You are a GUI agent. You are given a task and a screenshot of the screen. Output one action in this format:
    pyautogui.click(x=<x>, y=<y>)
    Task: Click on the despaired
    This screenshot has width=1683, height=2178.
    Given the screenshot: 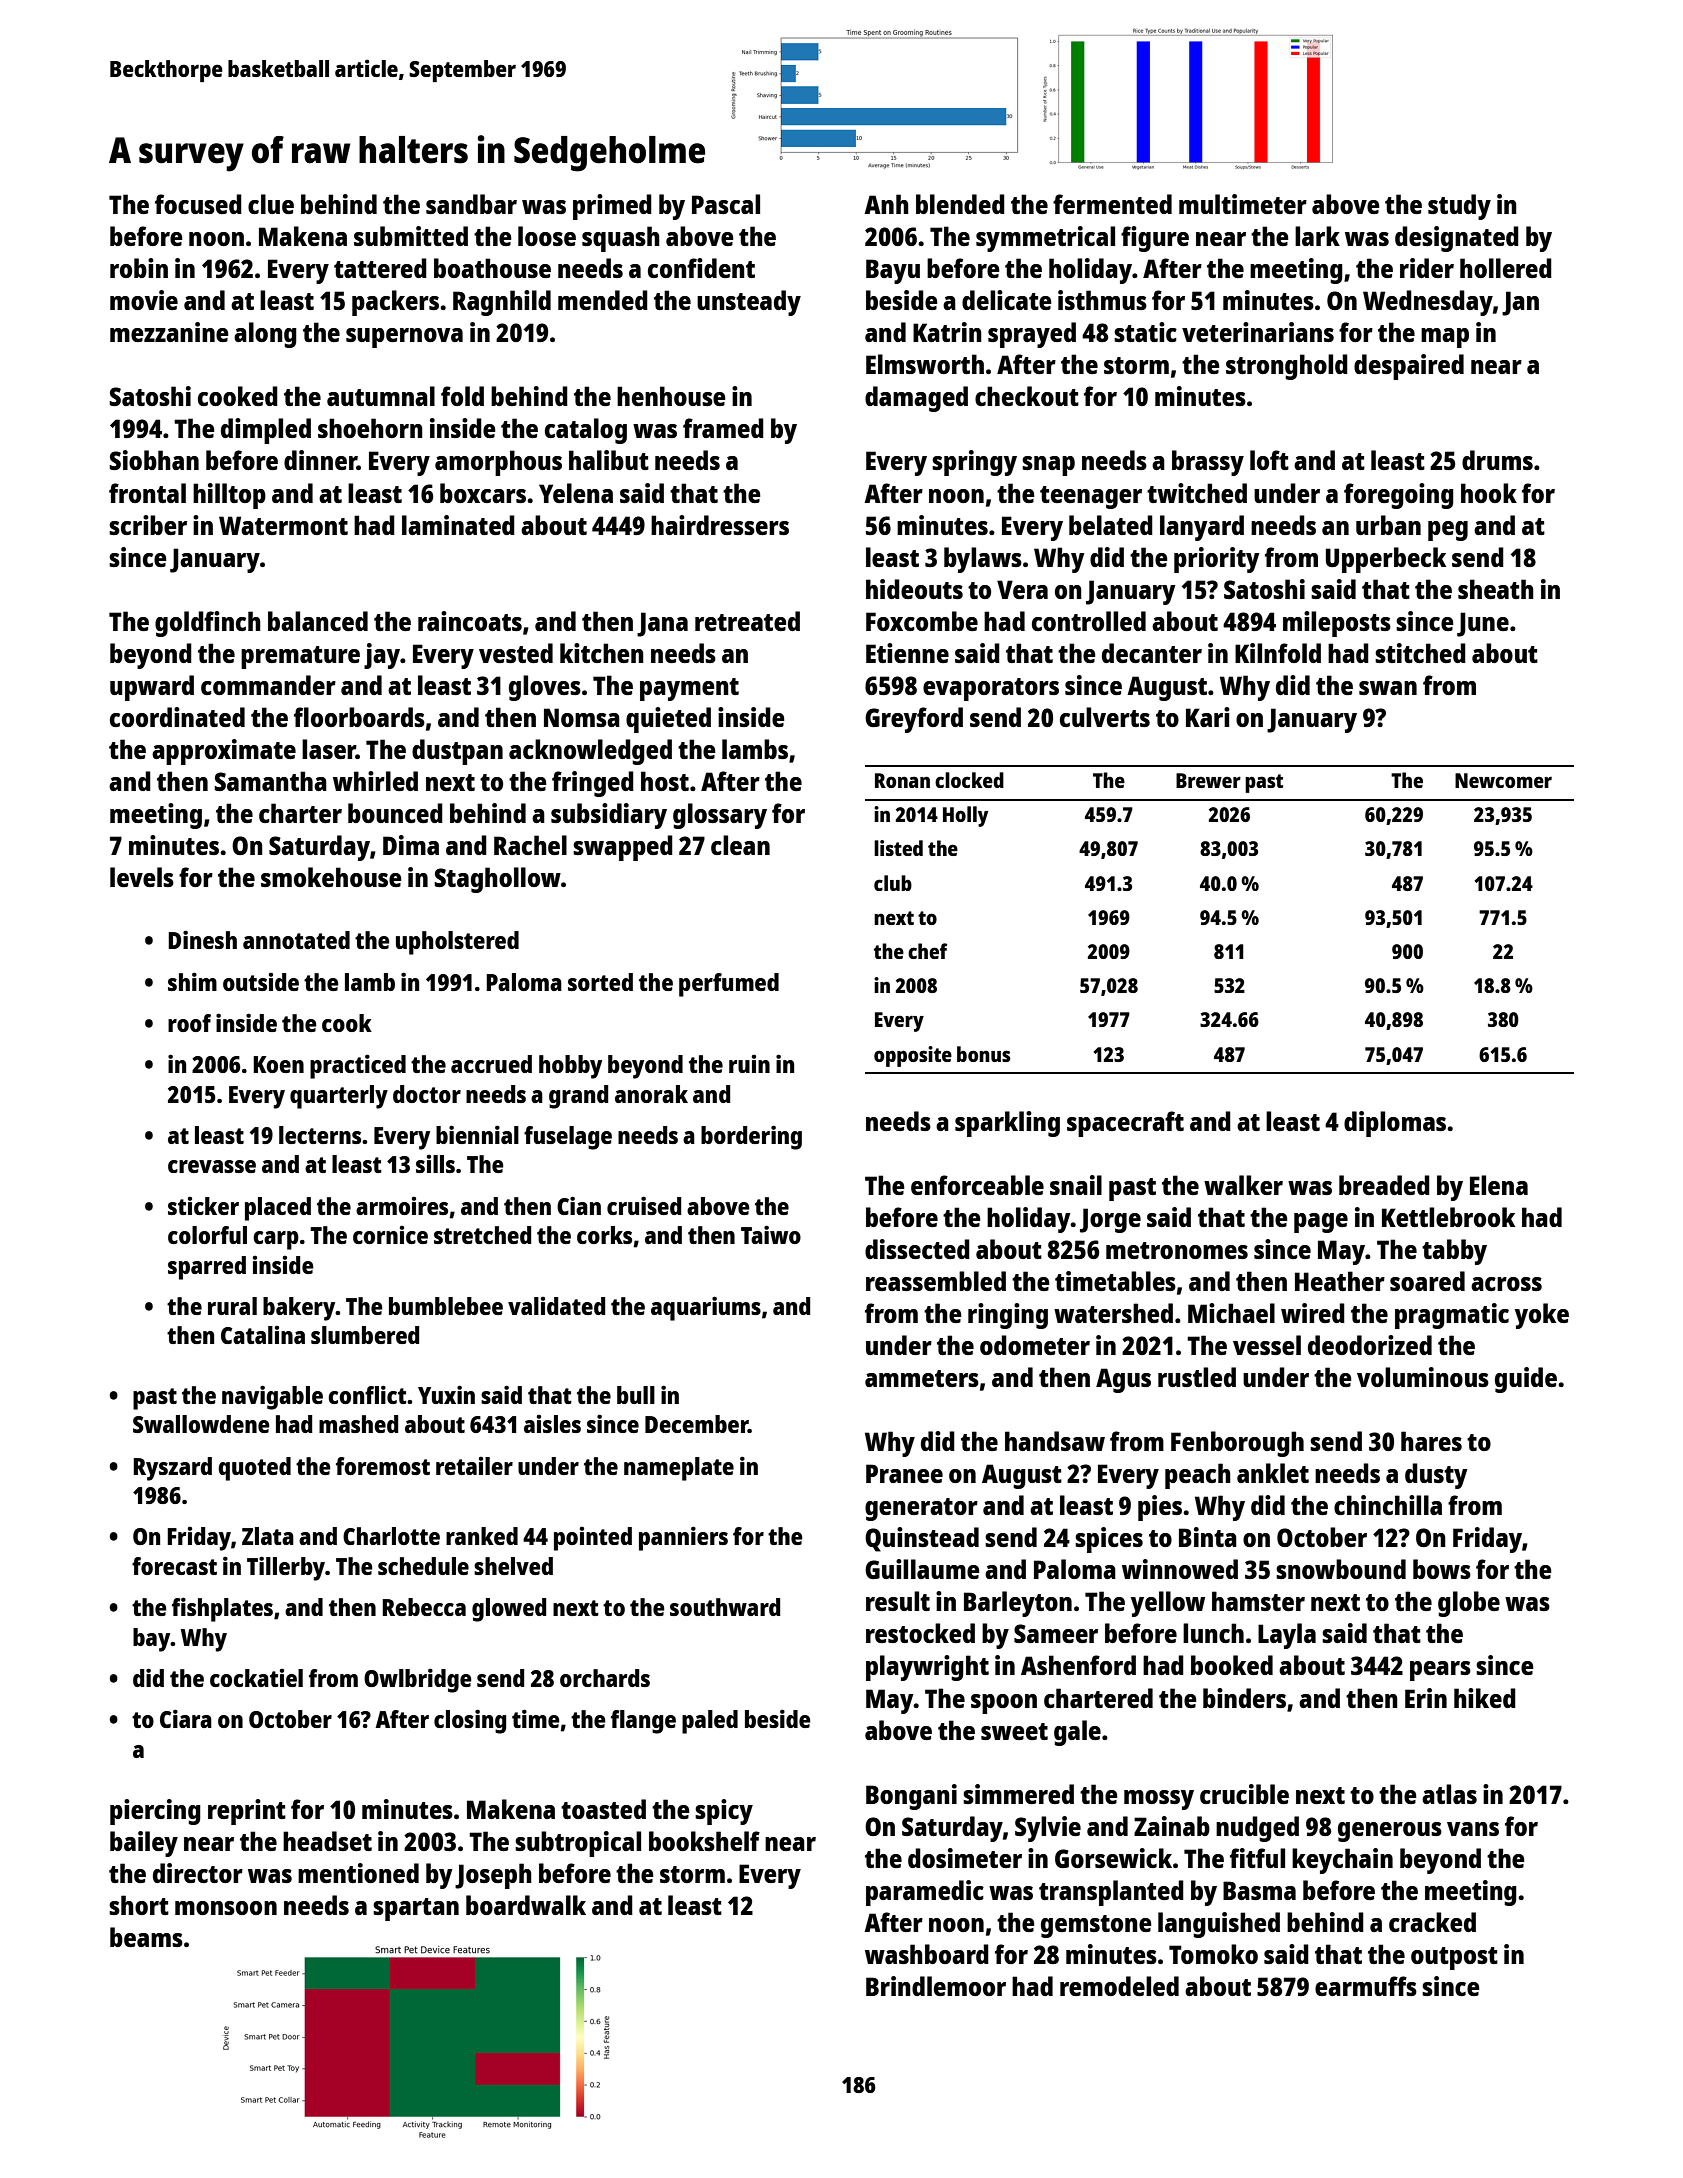 What is the action you would take?
    pyautogui.click(x=1409, y=367)
